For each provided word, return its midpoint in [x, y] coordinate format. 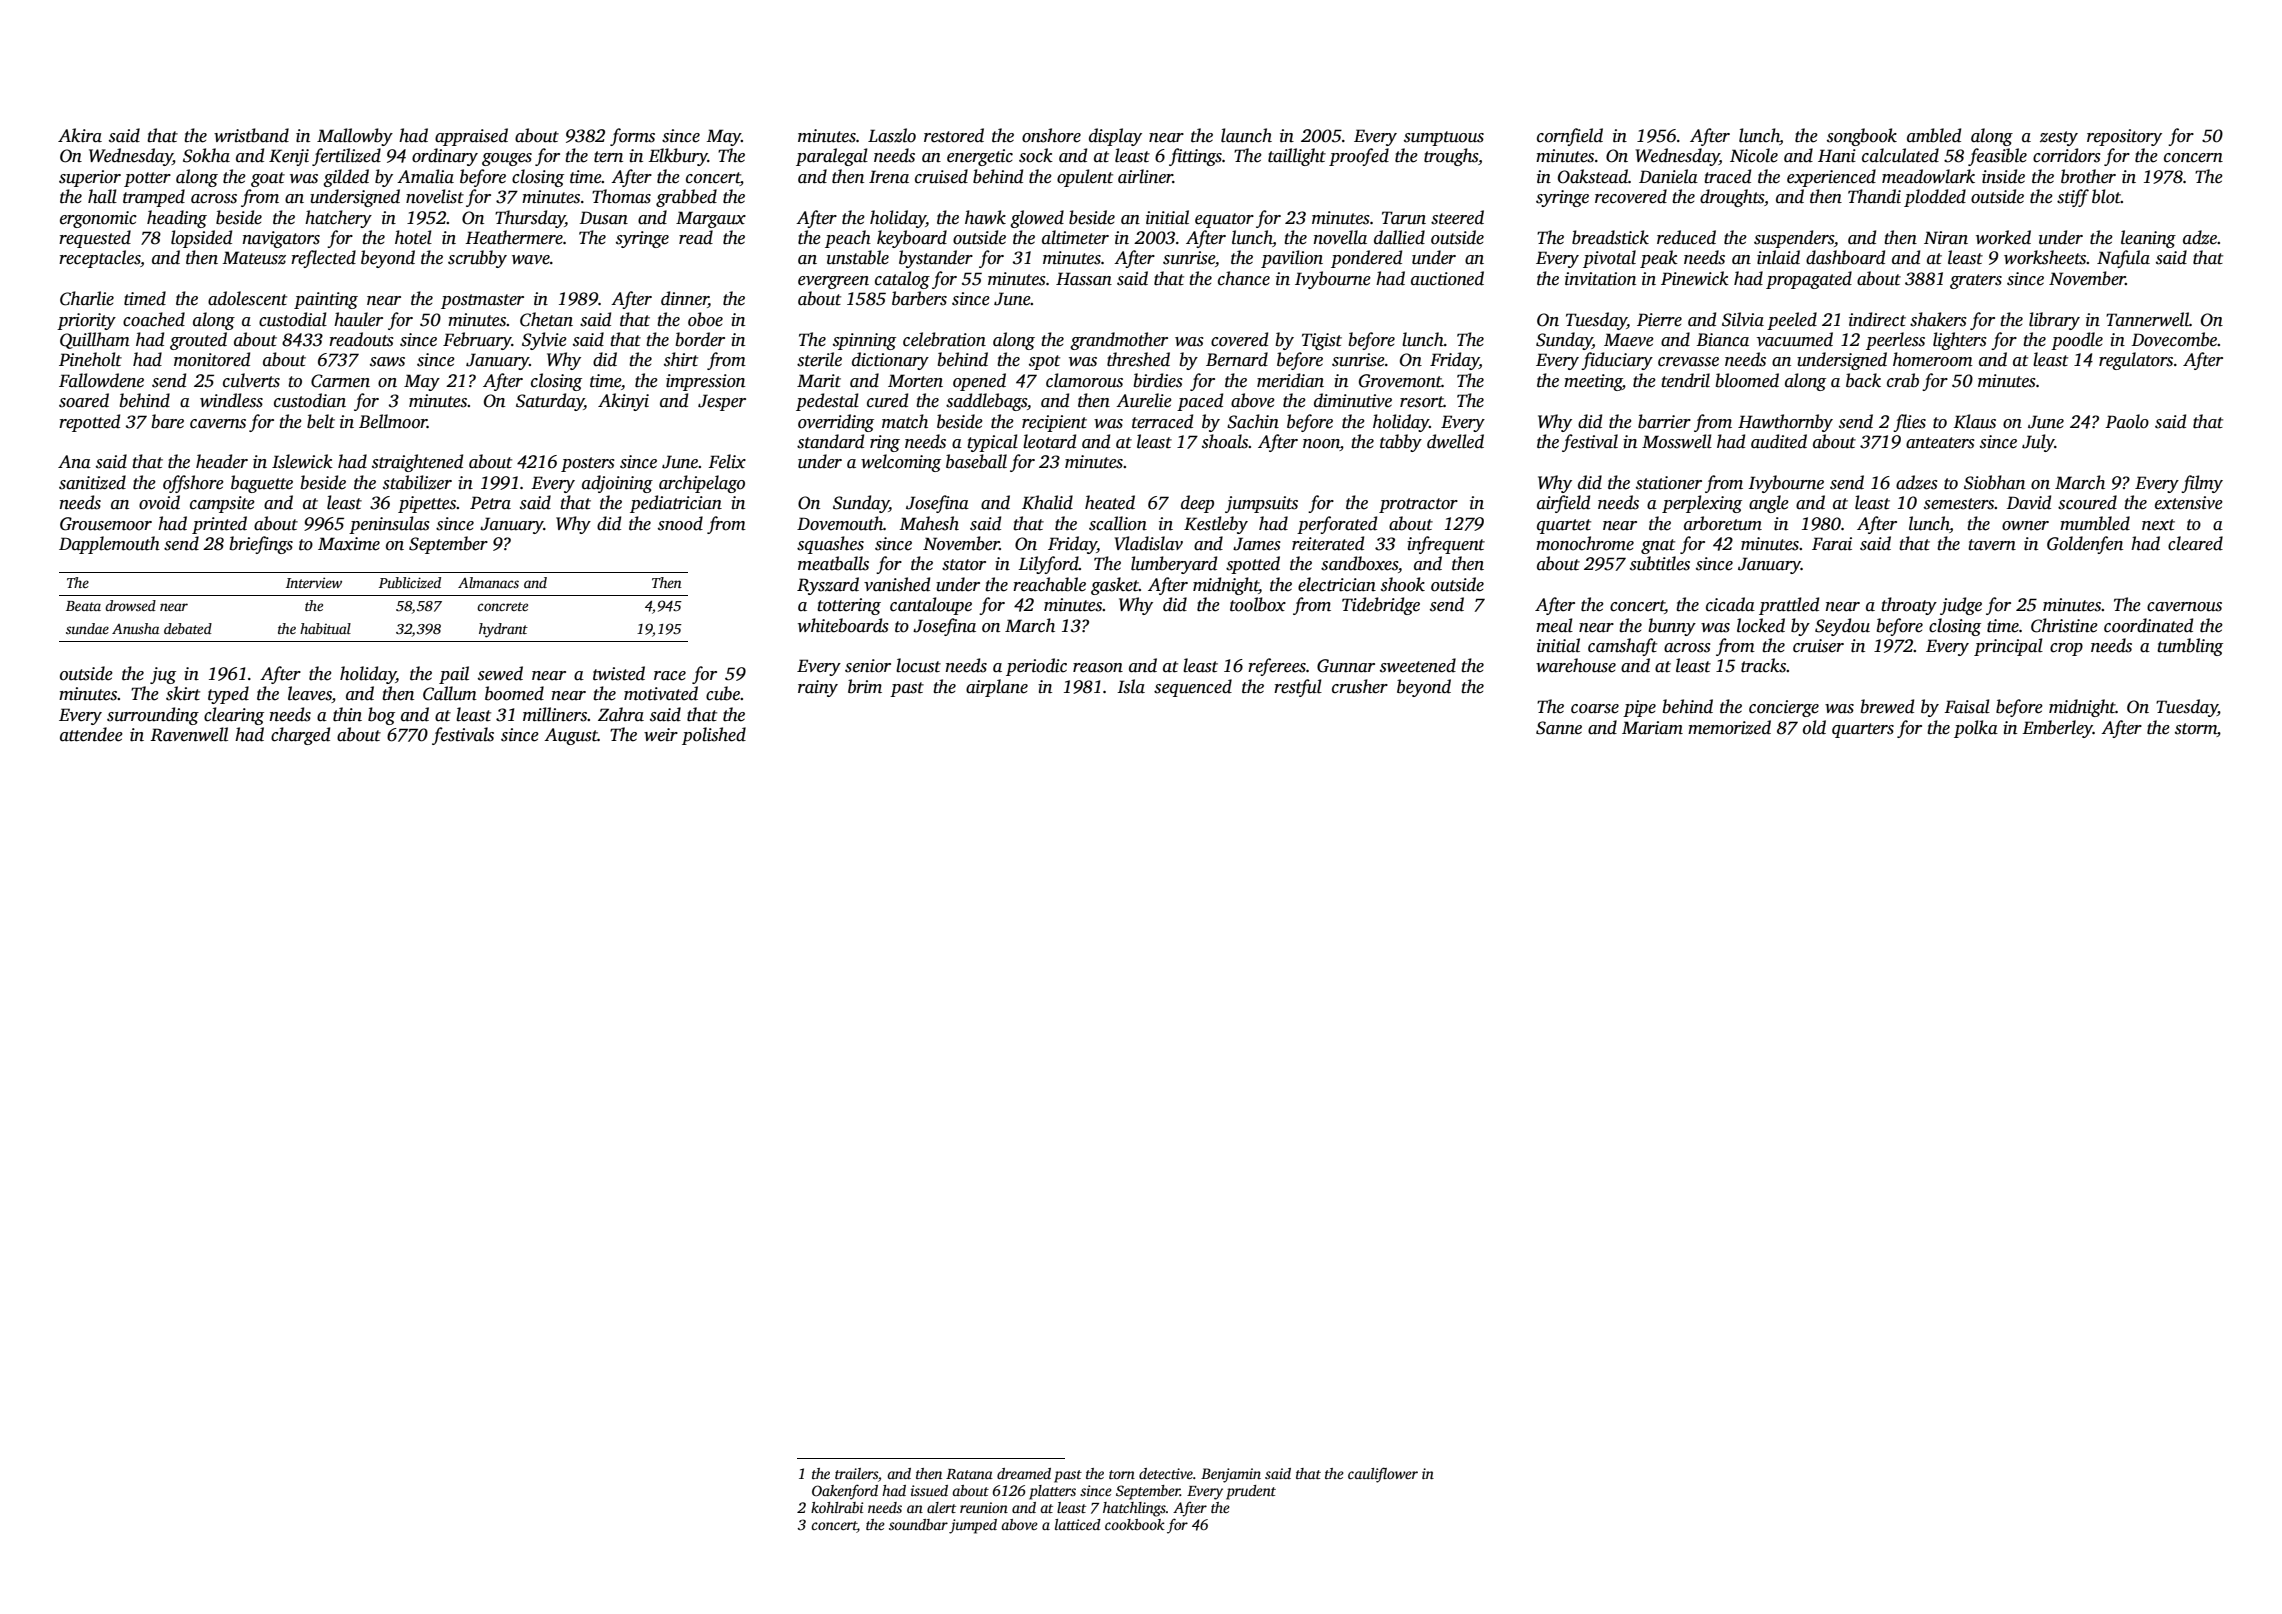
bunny [1672, 627]
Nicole [1754, 155]
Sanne [1559, 728]
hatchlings [1134, 1509]
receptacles [99, 259]
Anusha [135, 628]
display [1115, 137]
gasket [1115, 586]
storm [2196, 729]
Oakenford [845, 1492]
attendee [91, 734]
